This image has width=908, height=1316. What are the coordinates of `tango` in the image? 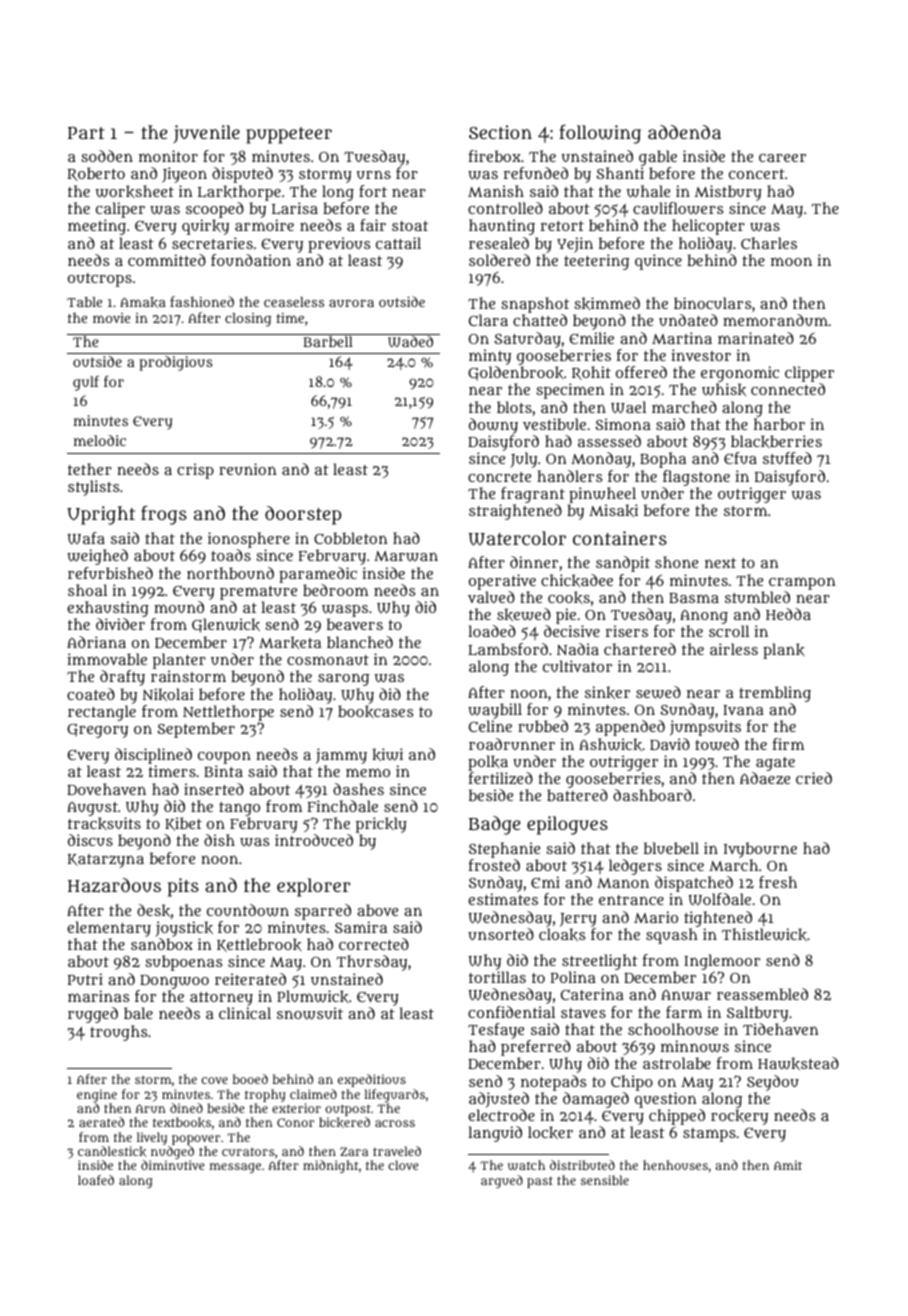 It's located at (239, 809).
